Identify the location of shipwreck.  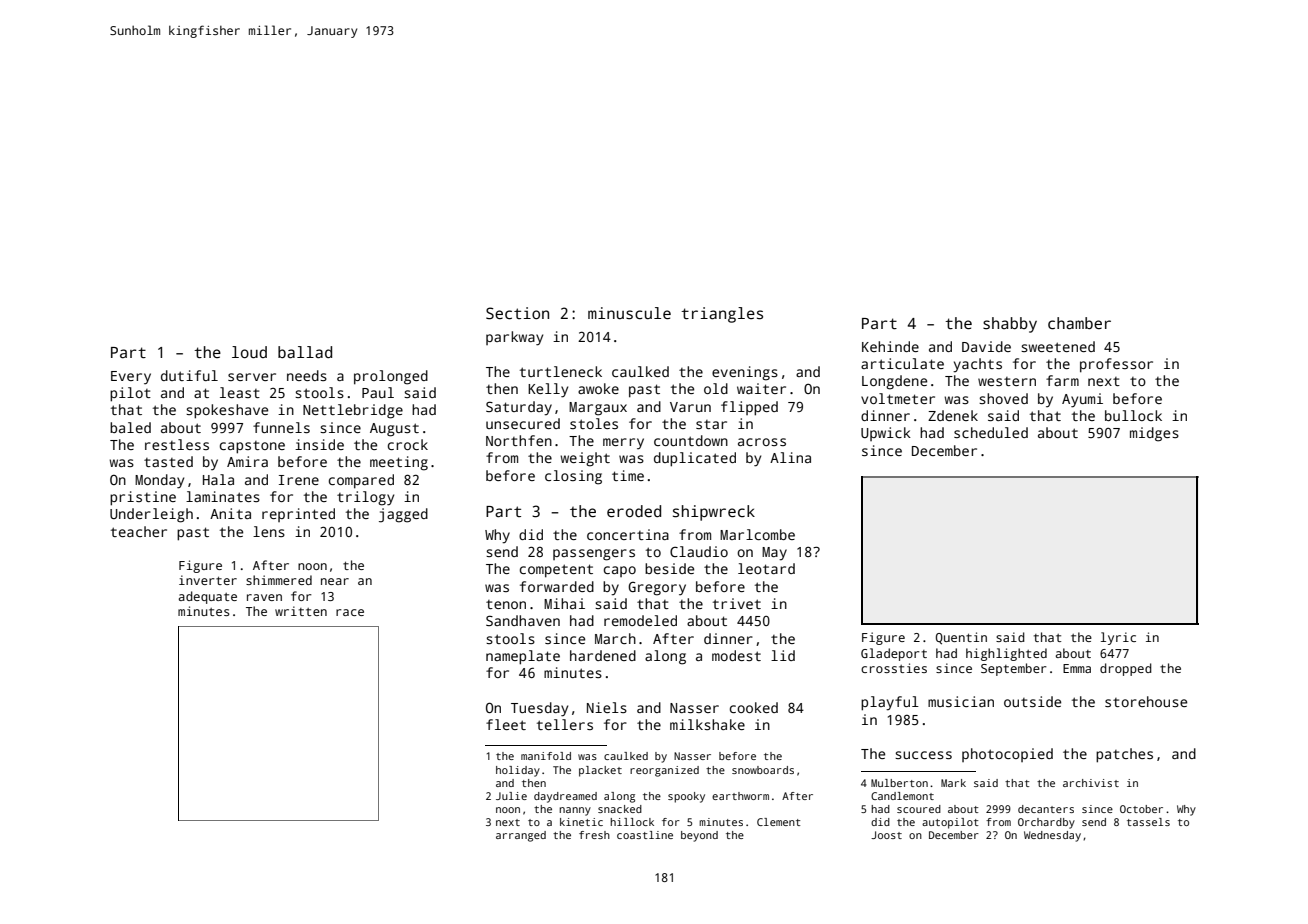
(714, 513).
